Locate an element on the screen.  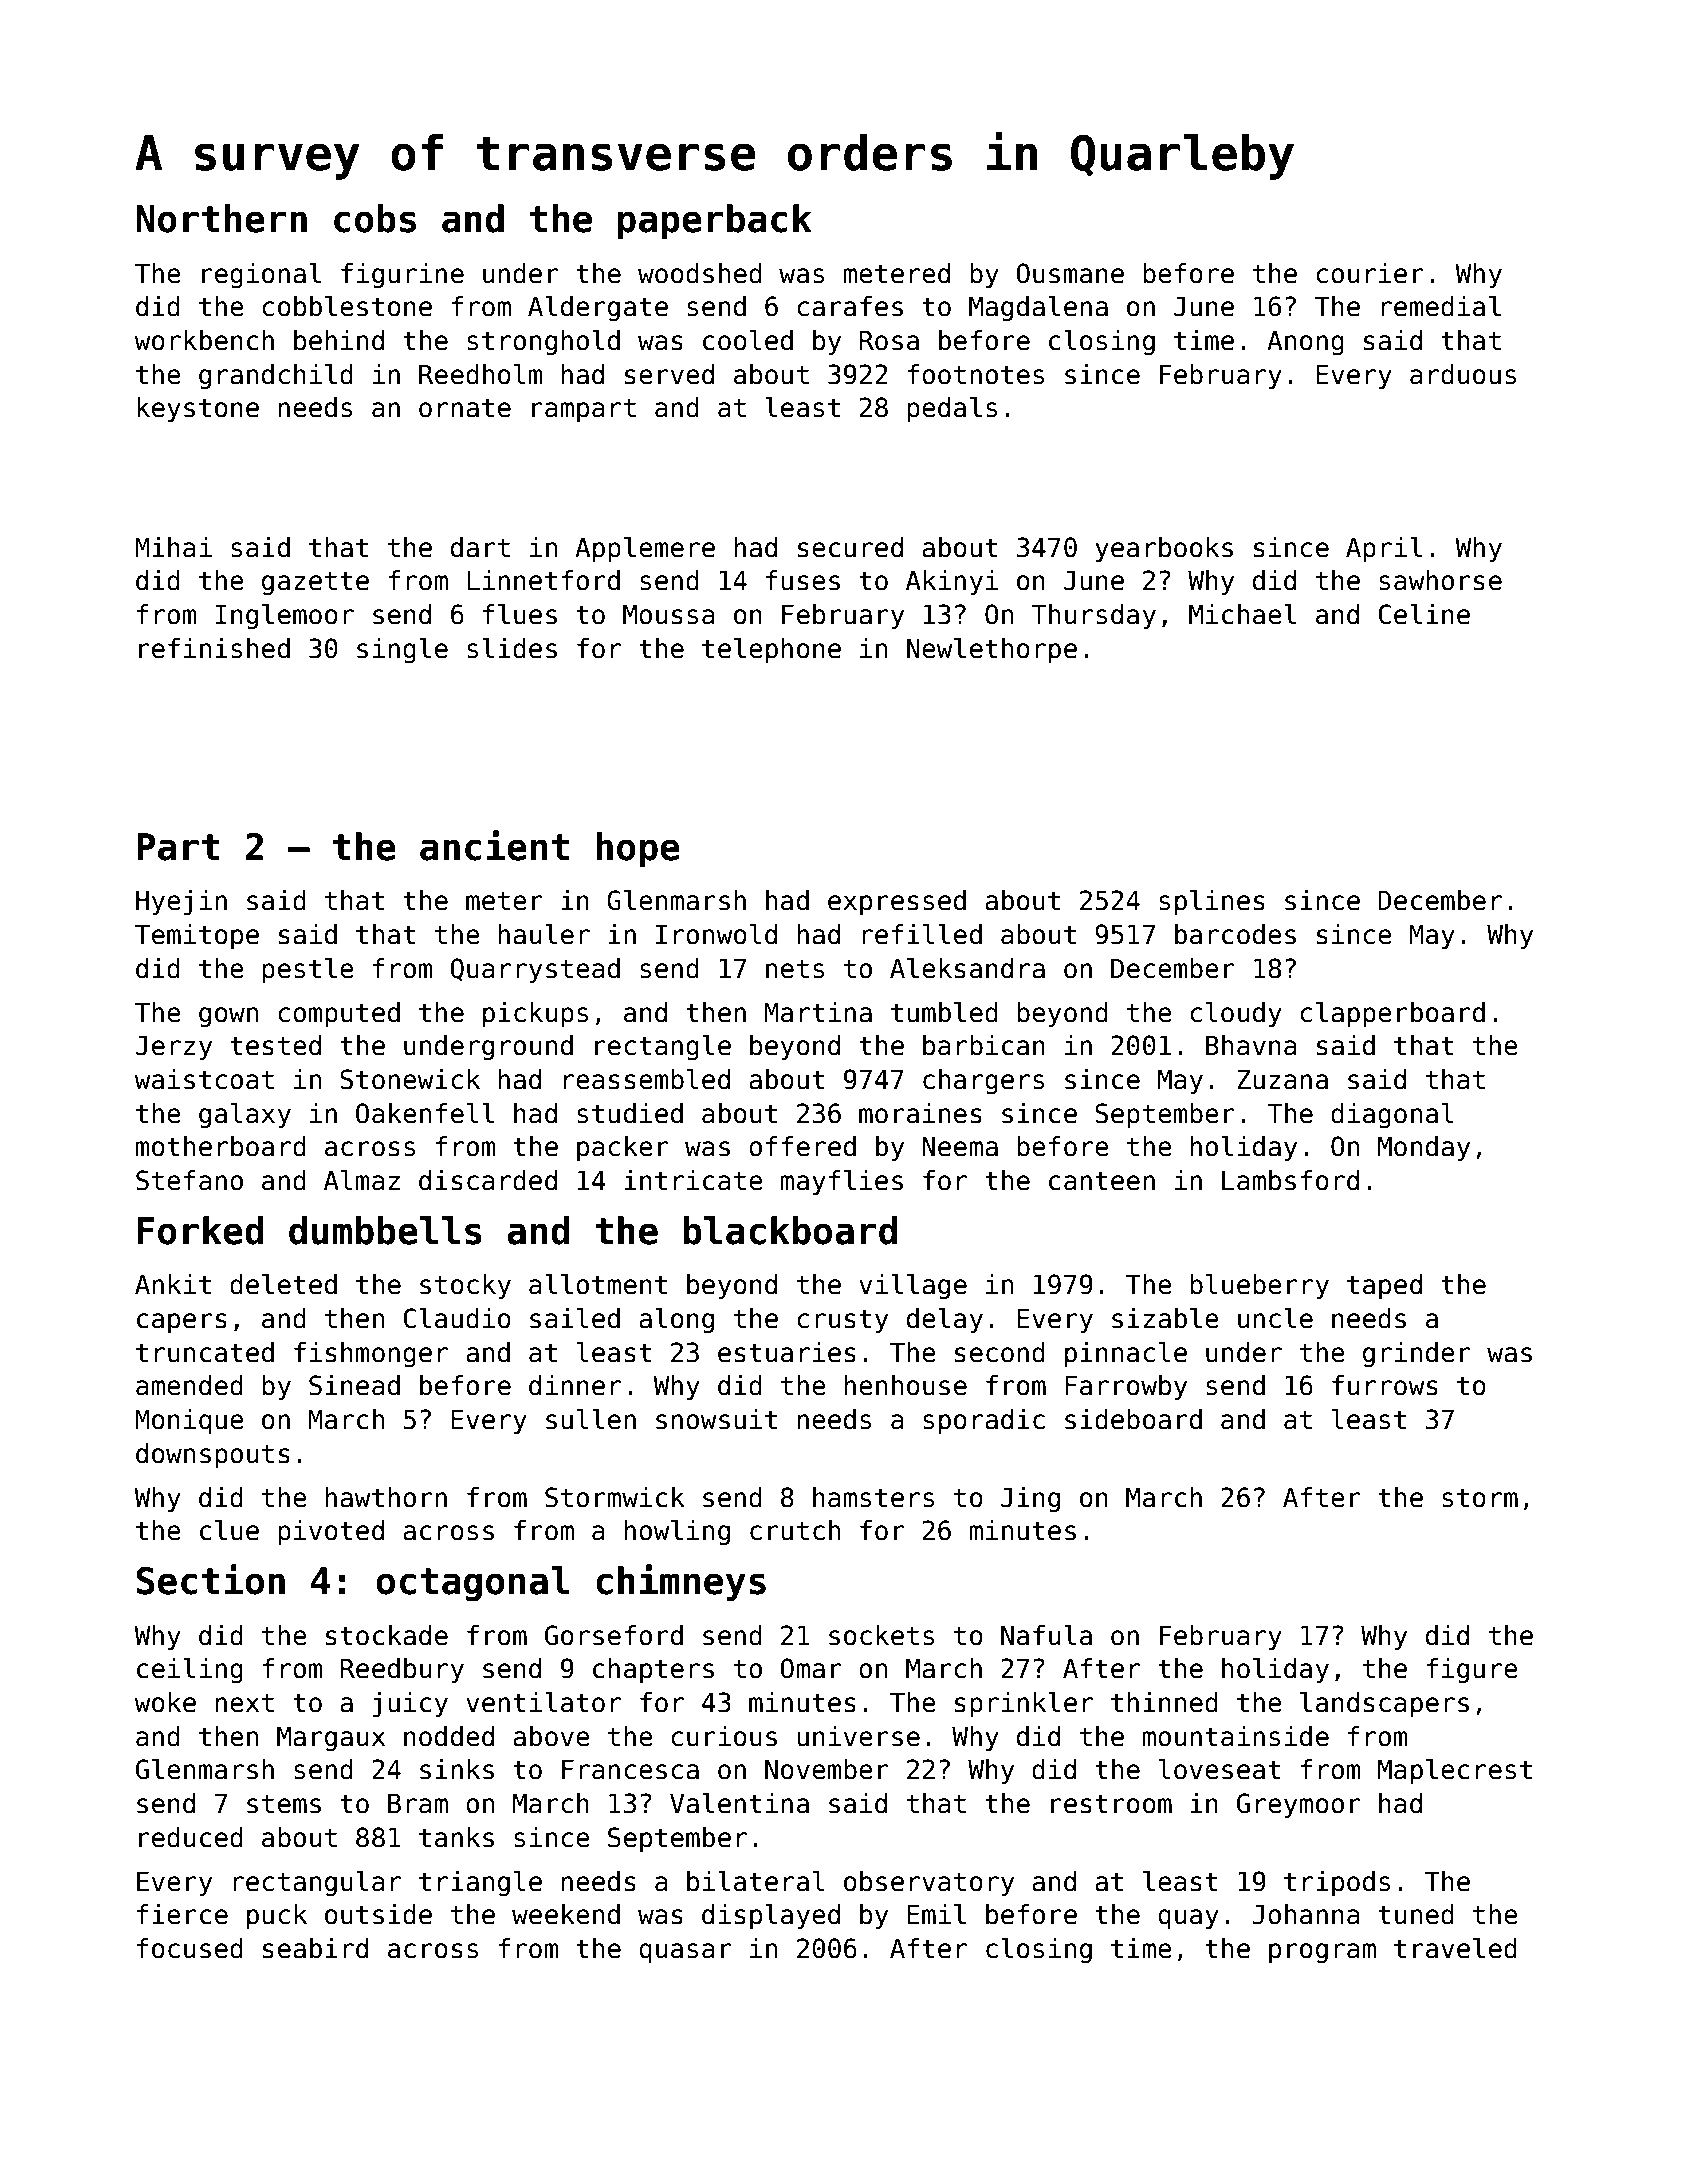
carafes is located at coordinates (850, 306).
